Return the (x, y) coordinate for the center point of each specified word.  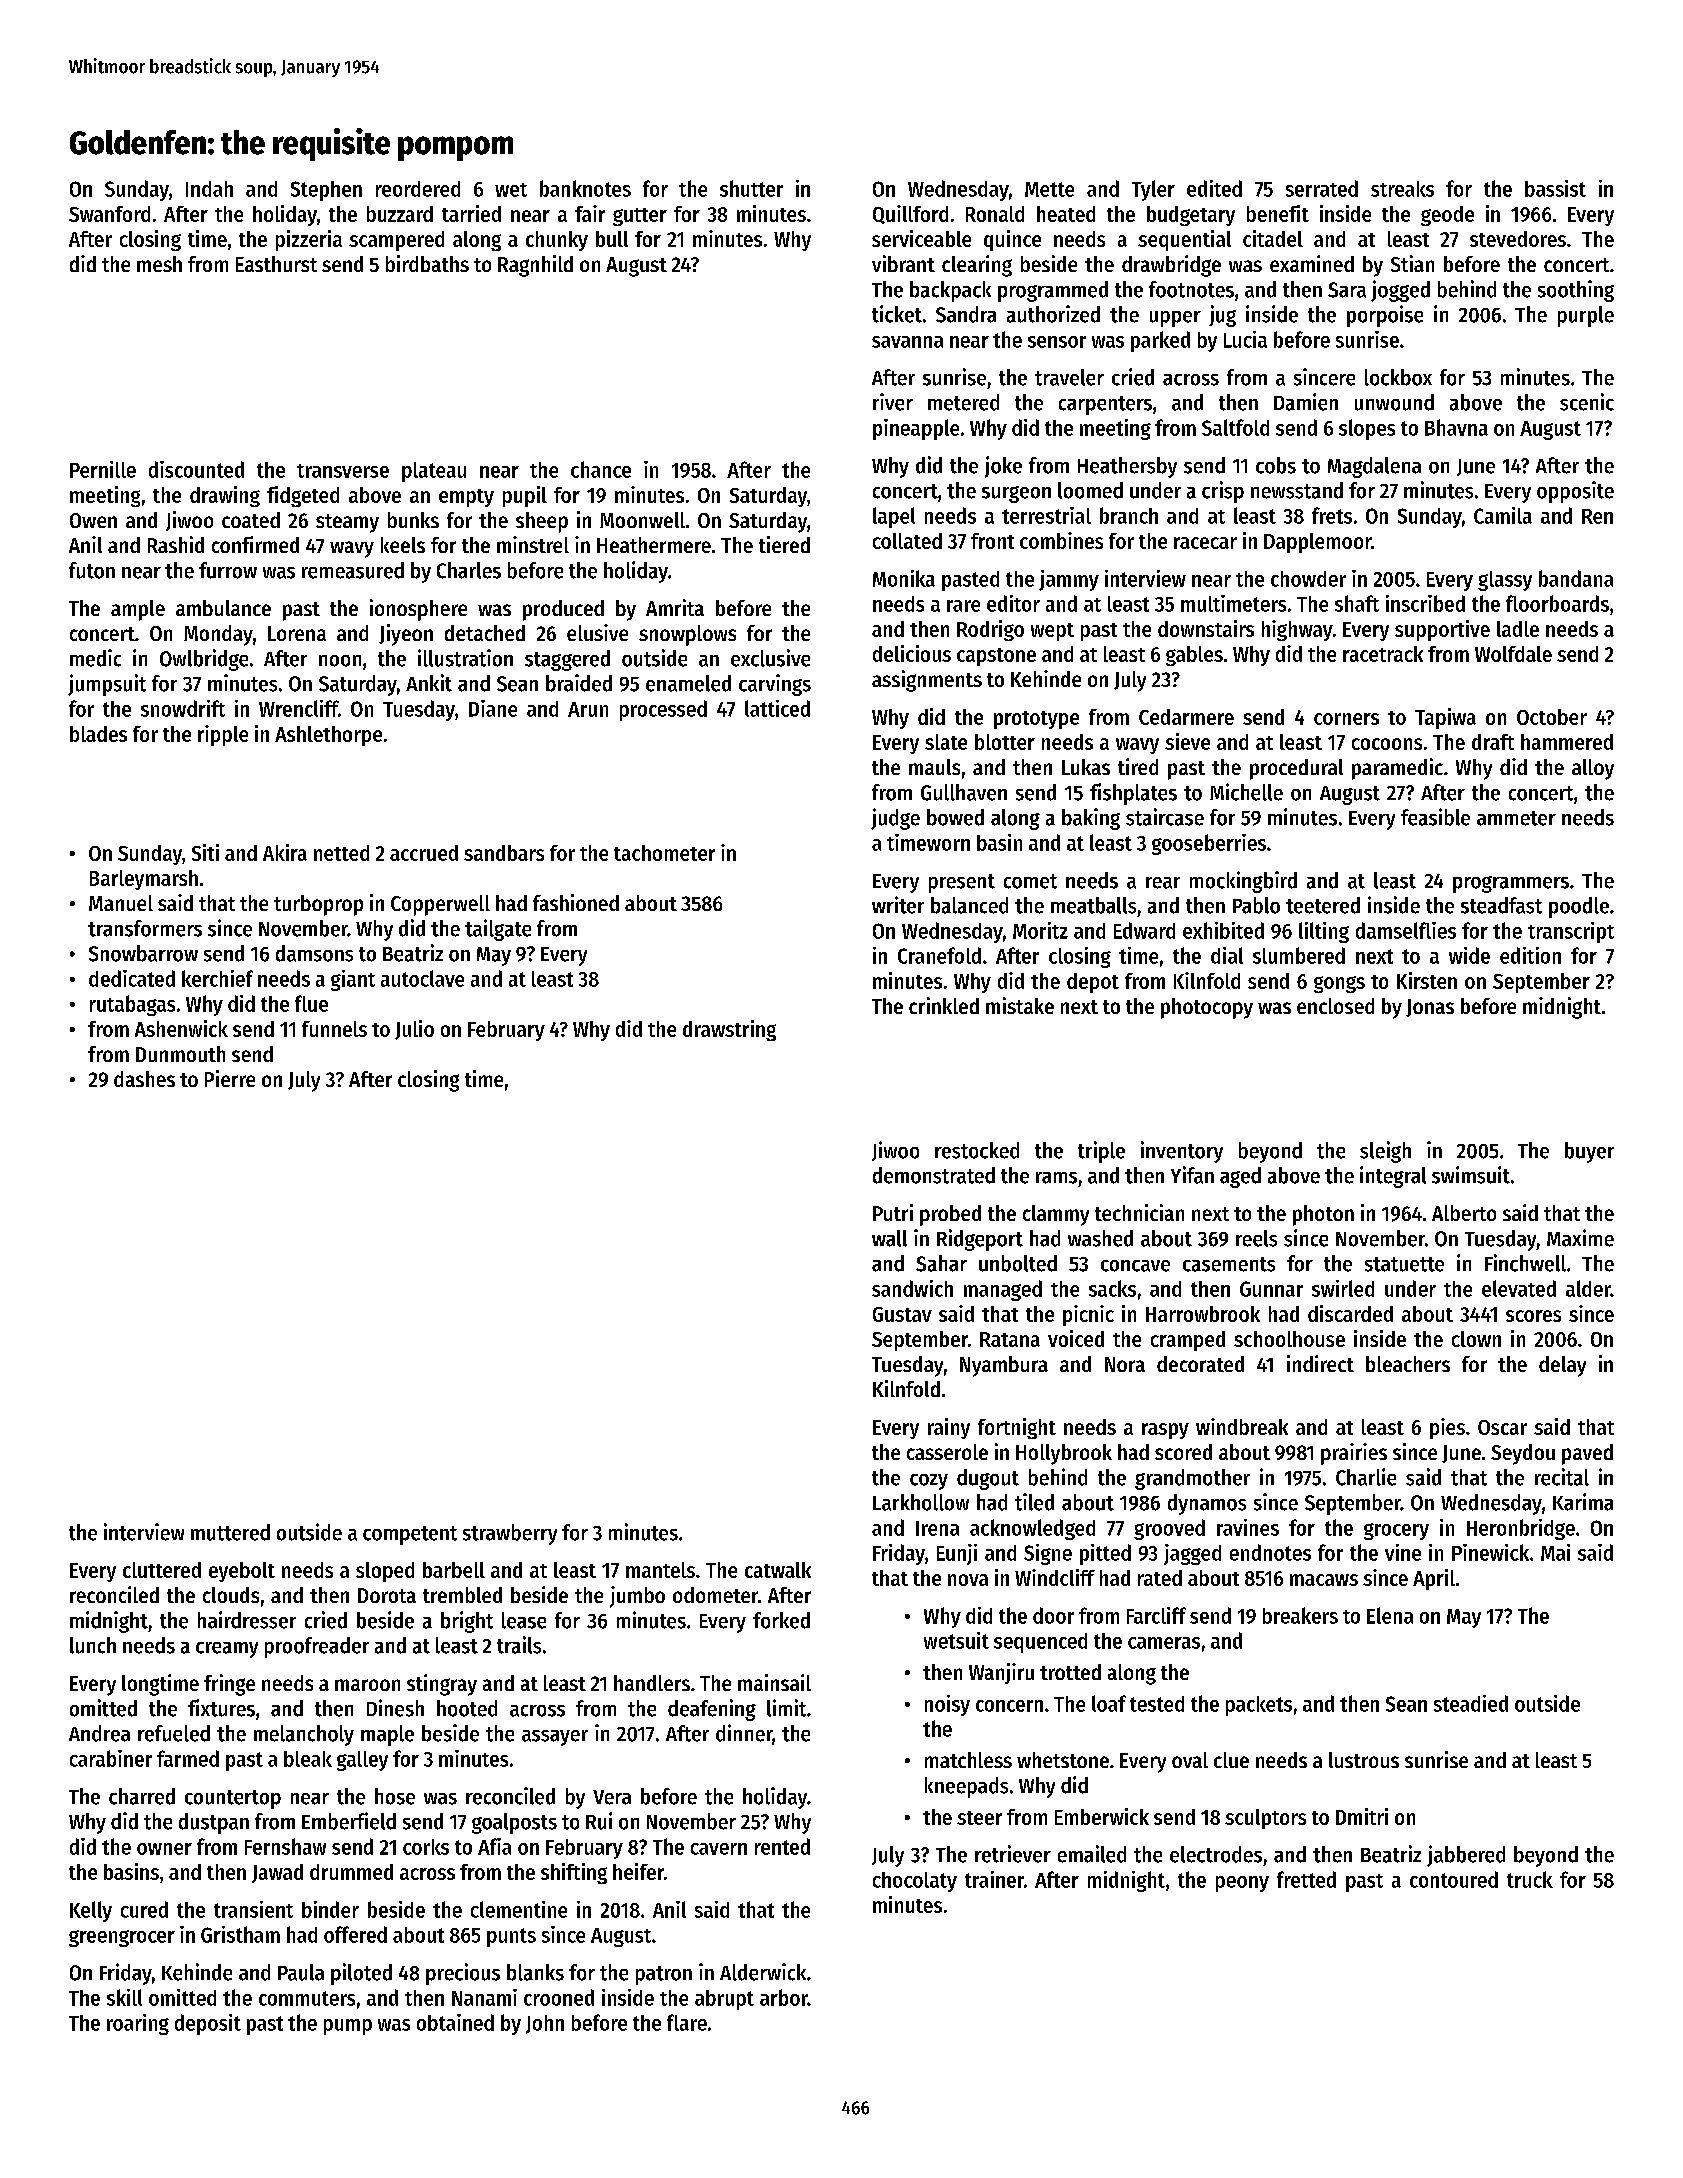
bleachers (1408, 1364)
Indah (209, 189)
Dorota (387, 1595)
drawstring (729, 1030)
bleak (308, 1759)
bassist (1555, 188)
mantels (660, 1570)
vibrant (903, 263)
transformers (145, 928)
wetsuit (956, 1640)
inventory (1182, 1152)
